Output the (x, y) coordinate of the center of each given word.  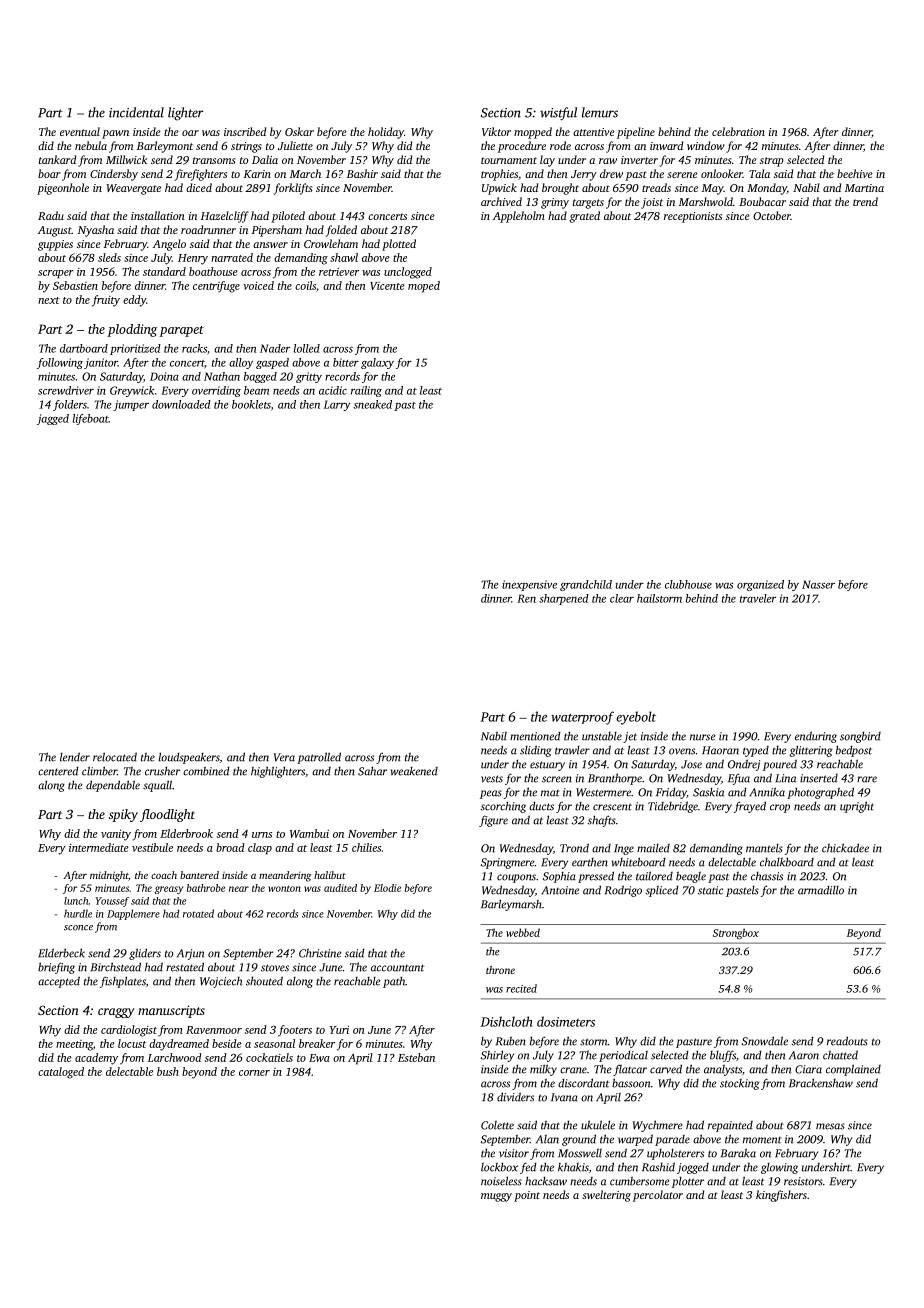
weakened (414, 771)
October (772, 215)
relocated (115, 757)
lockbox (499, 1167)
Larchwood (175, 1057)
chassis (767, 876)
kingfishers (781, 1196)
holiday (386, 133)
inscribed (245, 131)
